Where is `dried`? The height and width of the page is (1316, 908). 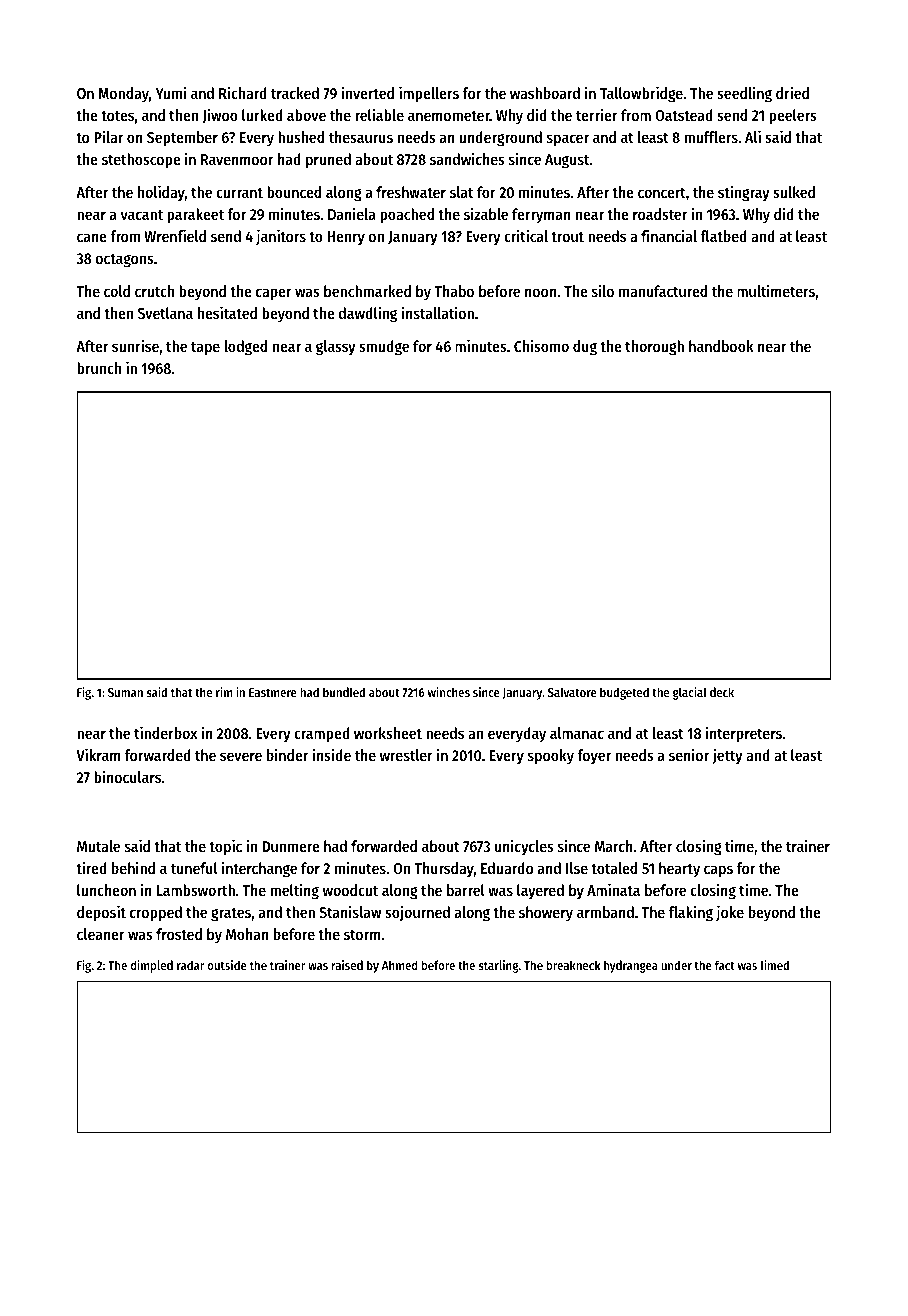
dried is located at coordinates (792, 92).
